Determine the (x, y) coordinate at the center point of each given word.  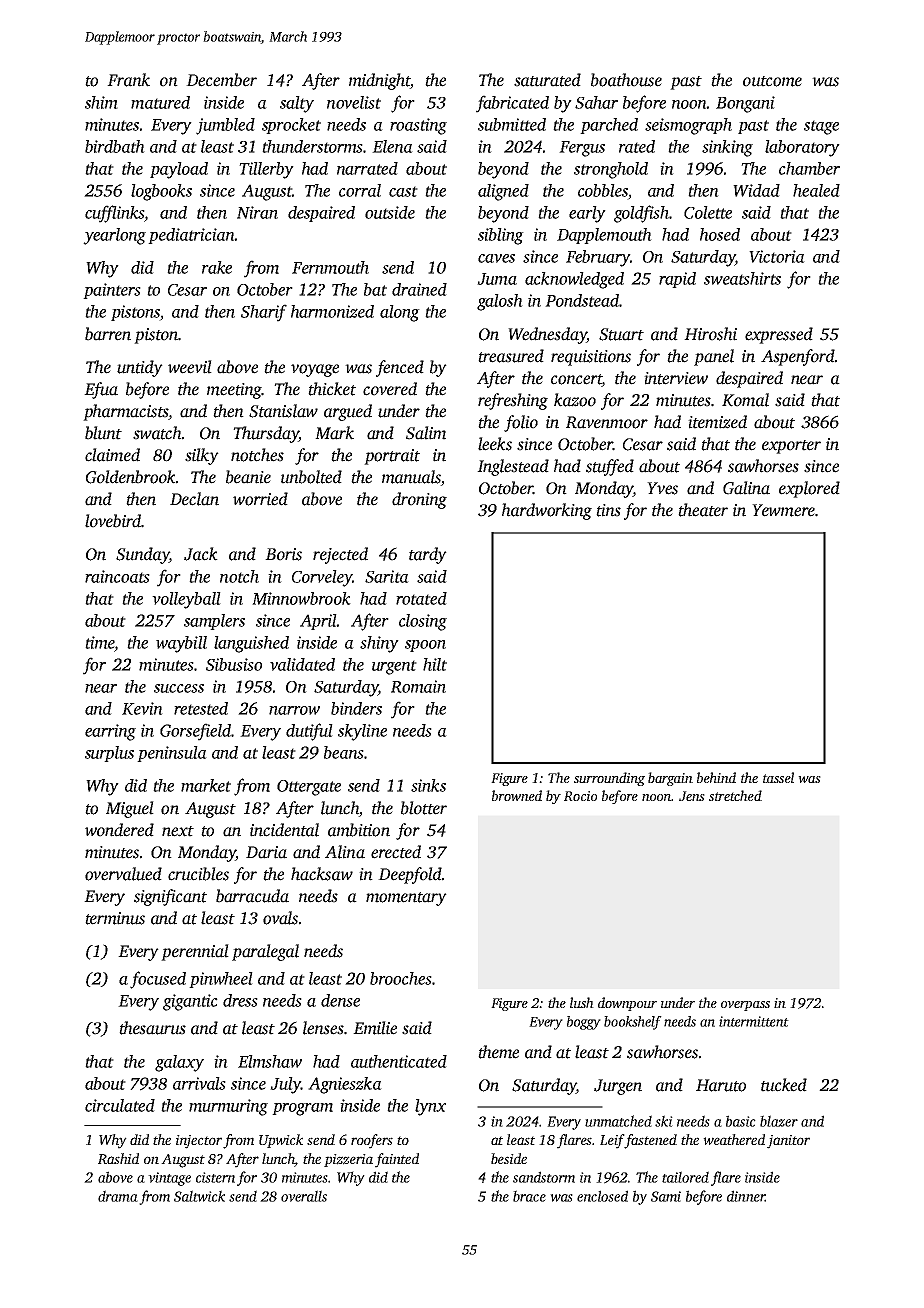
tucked (784, 1085)
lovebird (113, 521)
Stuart (621, 334)
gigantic (190, 1002)
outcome (772, 81)
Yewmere (783, 510)
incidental (284, 830)
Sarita (387, 576)
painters (112, 291)
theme (498, 1052)
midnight (379, 81)
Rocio (580, 796)
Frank (128, 80)
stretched (735, 795)
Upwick (281, 1141)
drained (419, 289)
